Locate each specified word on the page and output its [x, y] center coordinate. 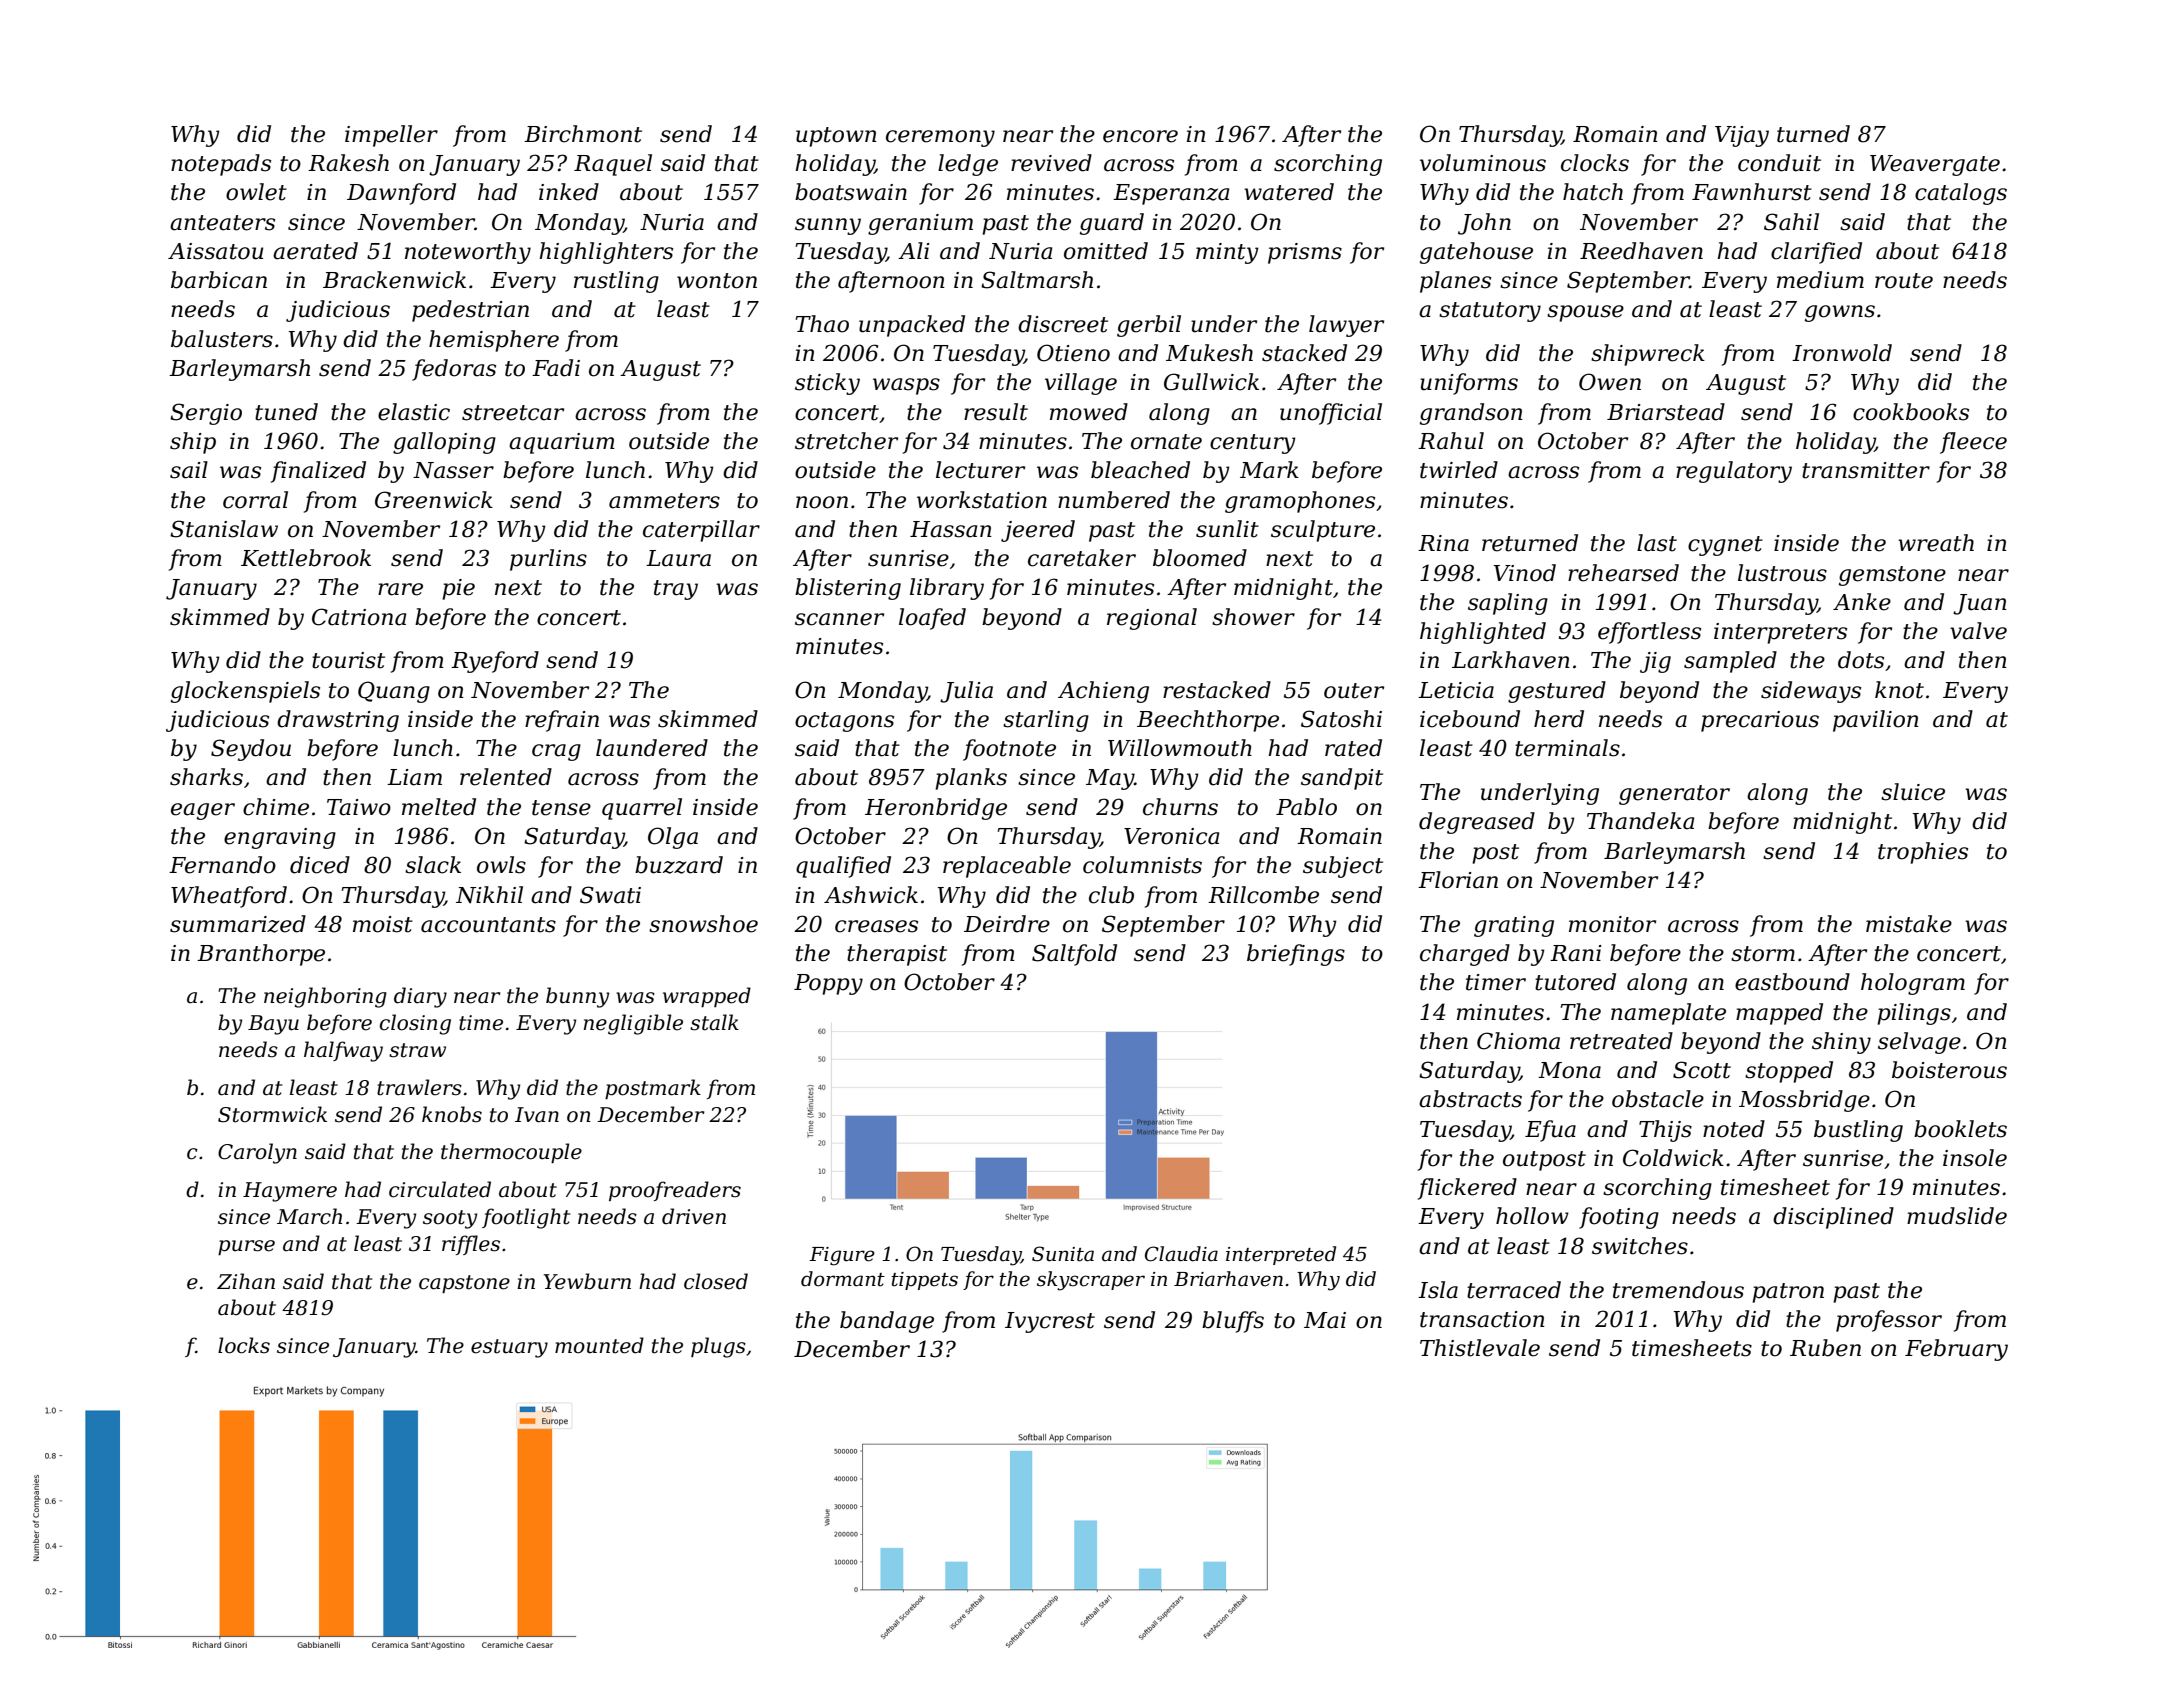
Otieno [1073, 353]
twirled [1459, 470]
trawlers [419, 1087]
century [1253, 444]
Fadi [556, 368]
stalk [714, 1022]
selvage [1919, 1043]
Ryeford [495, 662]
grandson [1471, 414]
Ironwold [1842, 353]
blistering [848, 589]
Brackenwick [394, 280]
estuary [509, 1348]
